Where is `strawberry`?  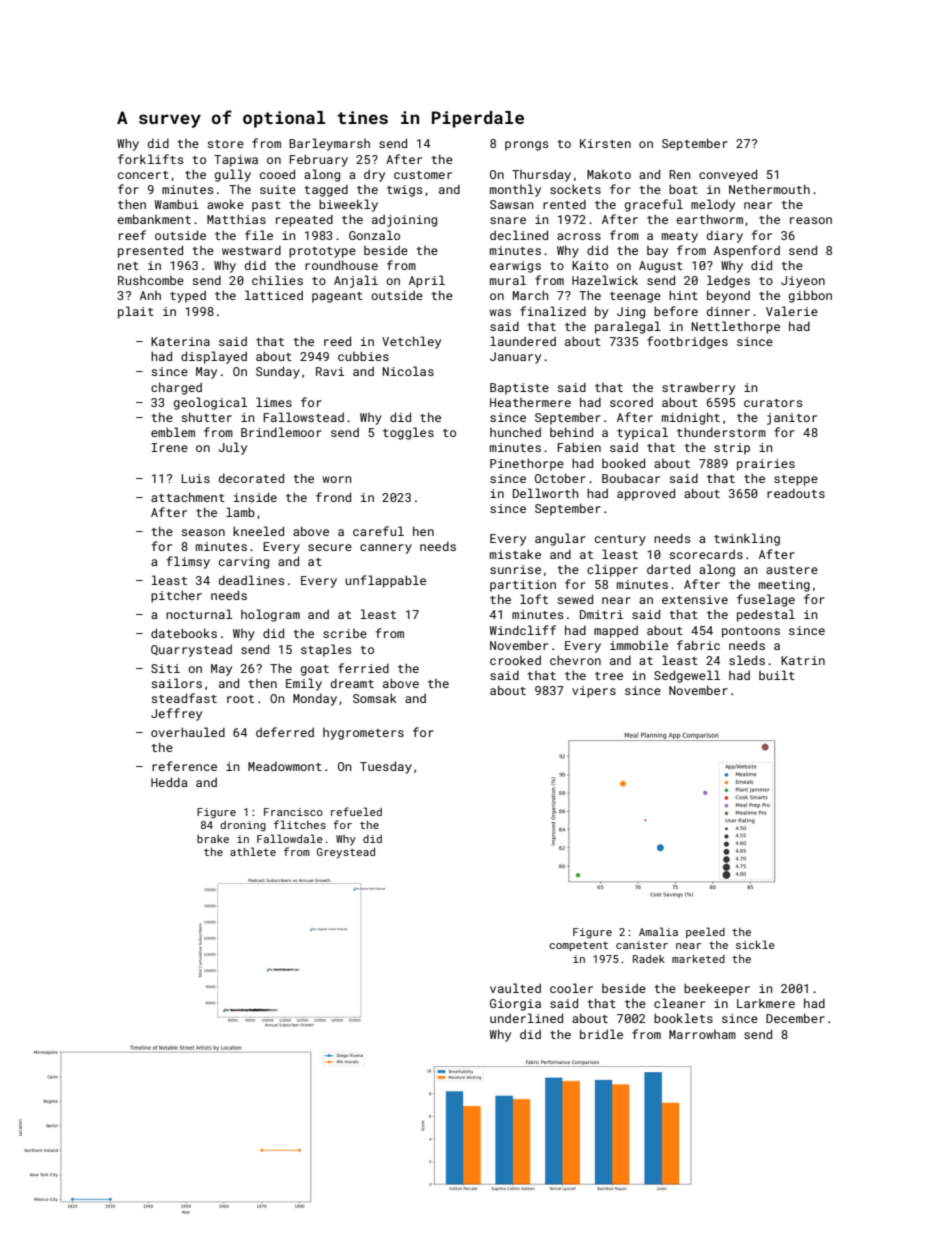 strawberry is located at coordinates (698, 388).
